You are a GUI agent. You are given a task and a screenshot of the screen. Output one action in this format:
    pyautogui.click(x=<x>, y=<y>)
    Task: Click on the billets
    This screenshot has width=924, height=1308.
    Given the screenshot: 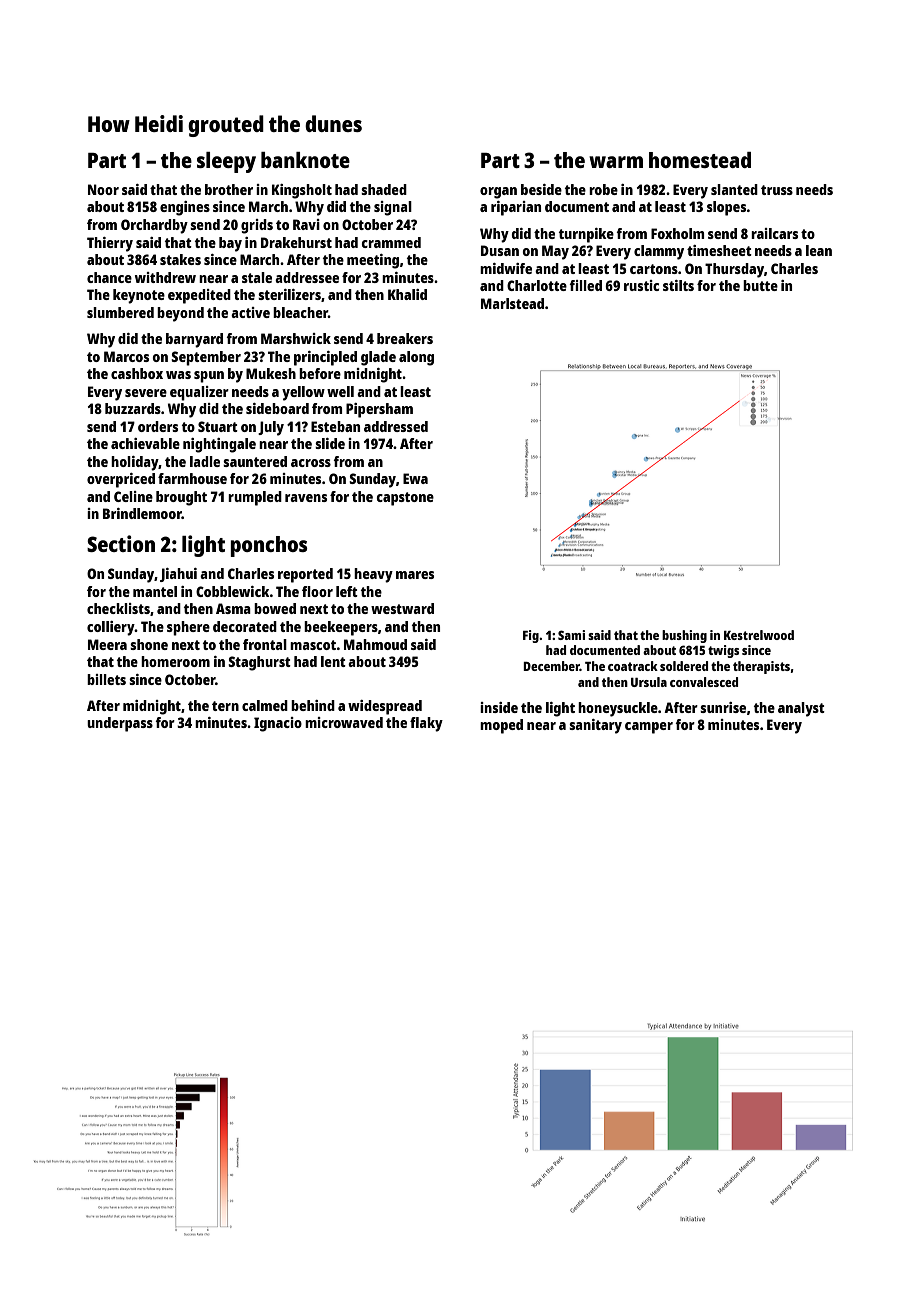 What is the action you would take?
    pyautogui.click(x=106, y=679)
